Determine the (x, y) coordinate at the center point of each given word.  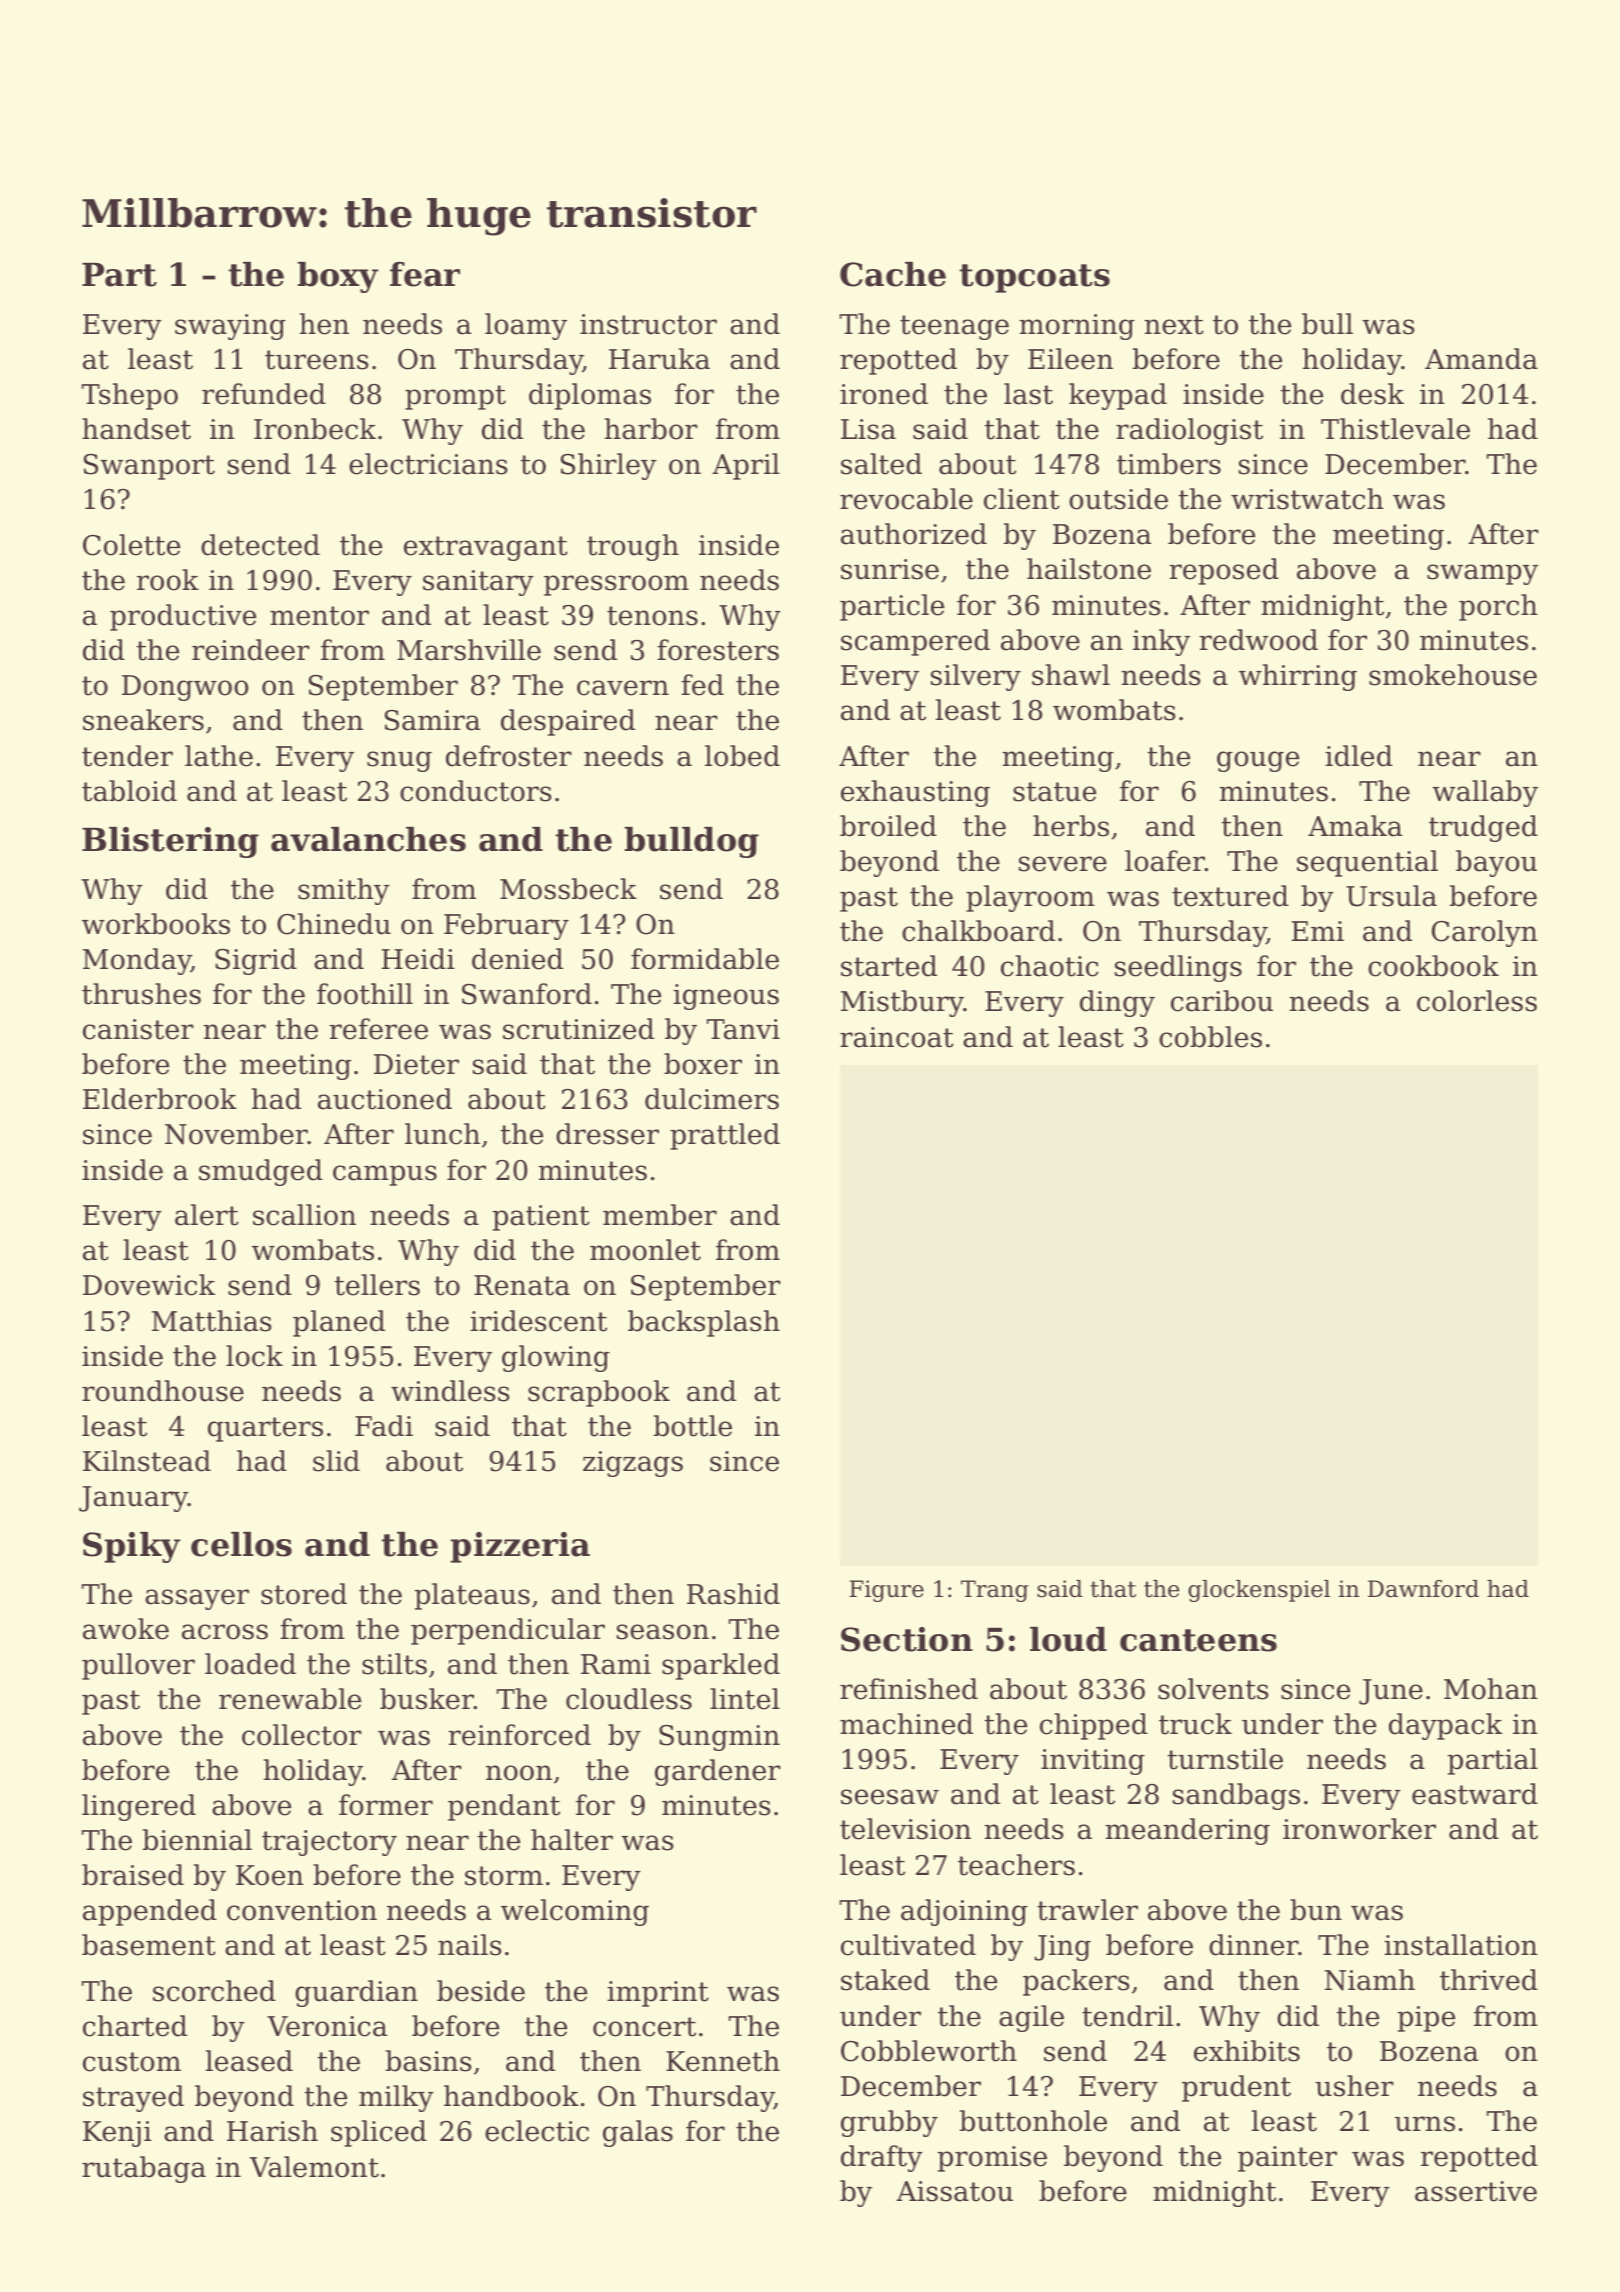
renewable (290, 1699)
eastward (1475, 1794)
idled (1359, 756)
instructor (648, 324)
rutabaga (144, 2169)
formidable (705, 959)
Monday (137, 961)
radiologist (1189, 431)
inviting (1093, 1762)
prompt (455, 397)
